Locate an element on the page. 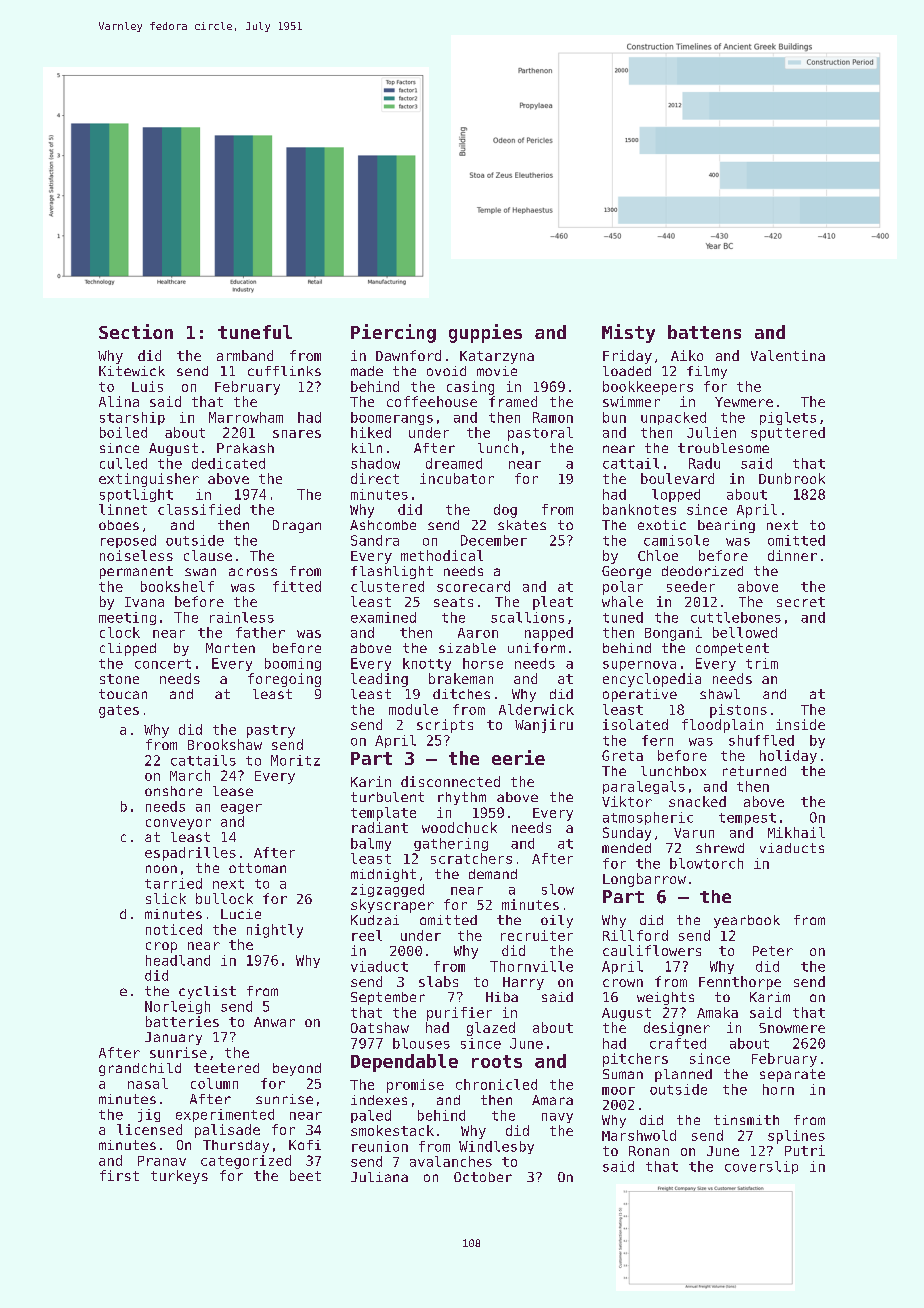 This document has height=1308, width=924. camisole is located at coordinates (676, 540).
